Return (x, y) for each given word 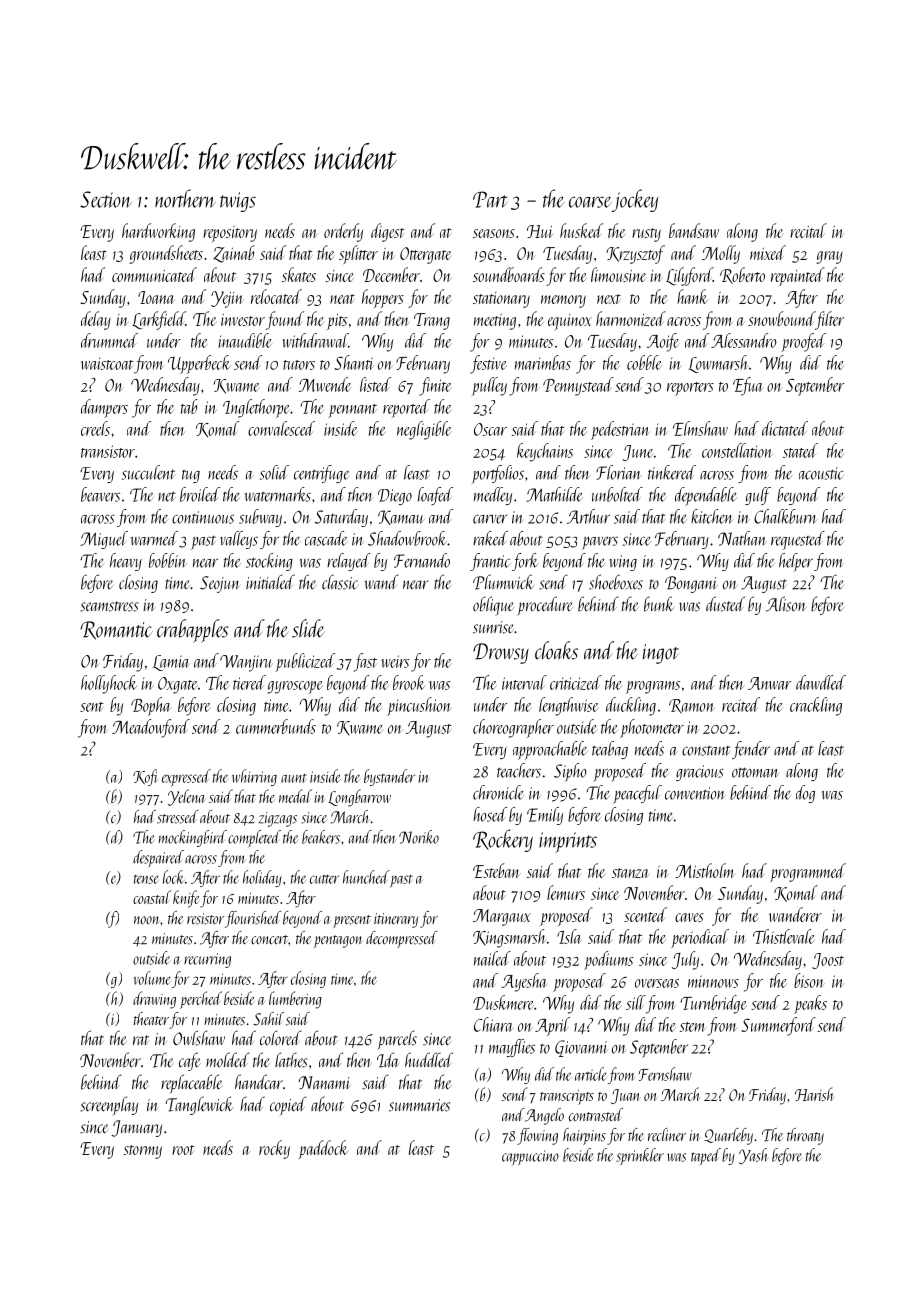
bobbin (168, 560)
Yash (753, 1156)
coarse (590, 202)
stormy (142, 1152)
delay (96, 320)
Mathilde (554, 494)
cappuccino (530, 1157)
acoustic (821, 473)
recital (808, 230)
